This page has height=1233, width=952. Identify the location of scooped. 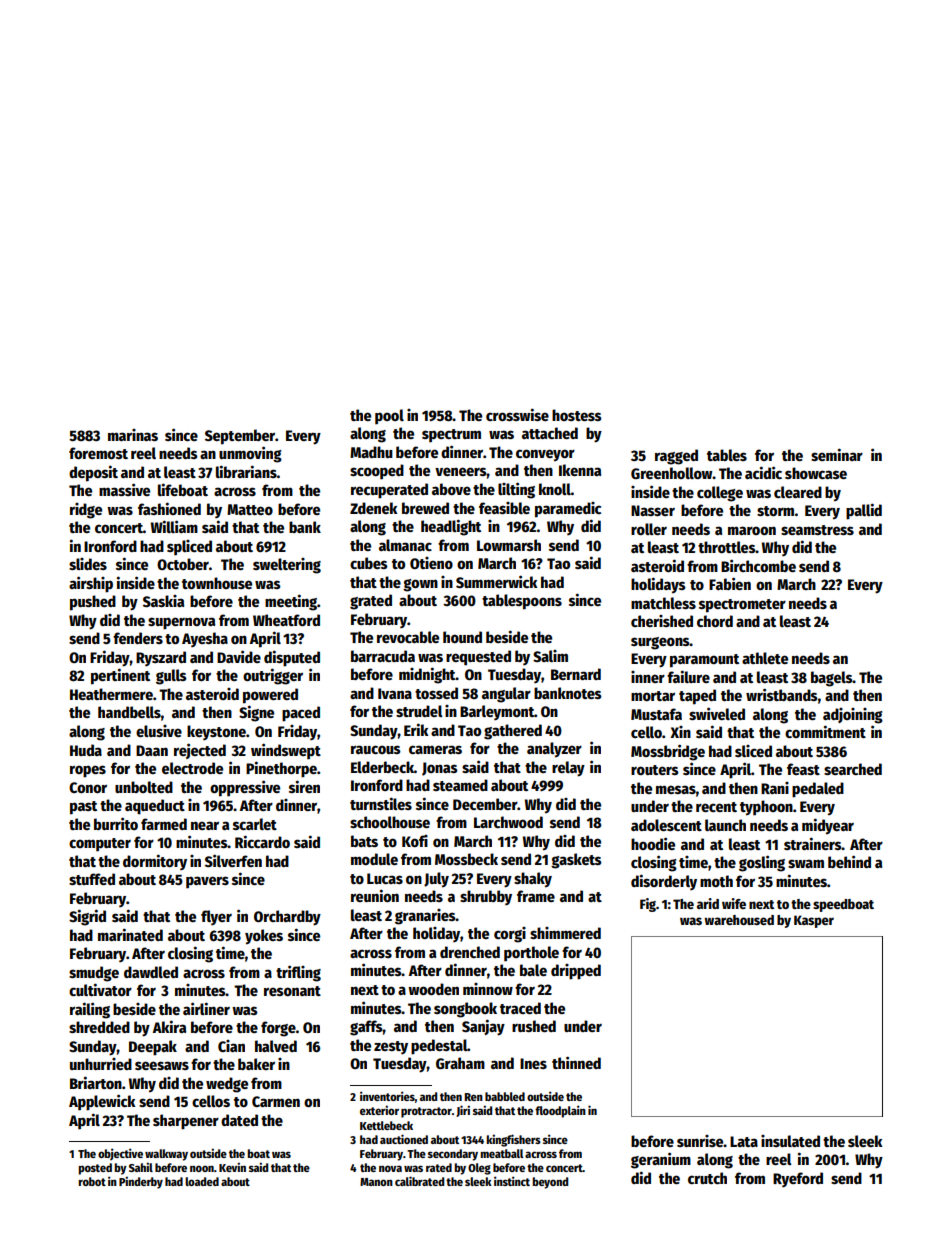
(377, 472).
